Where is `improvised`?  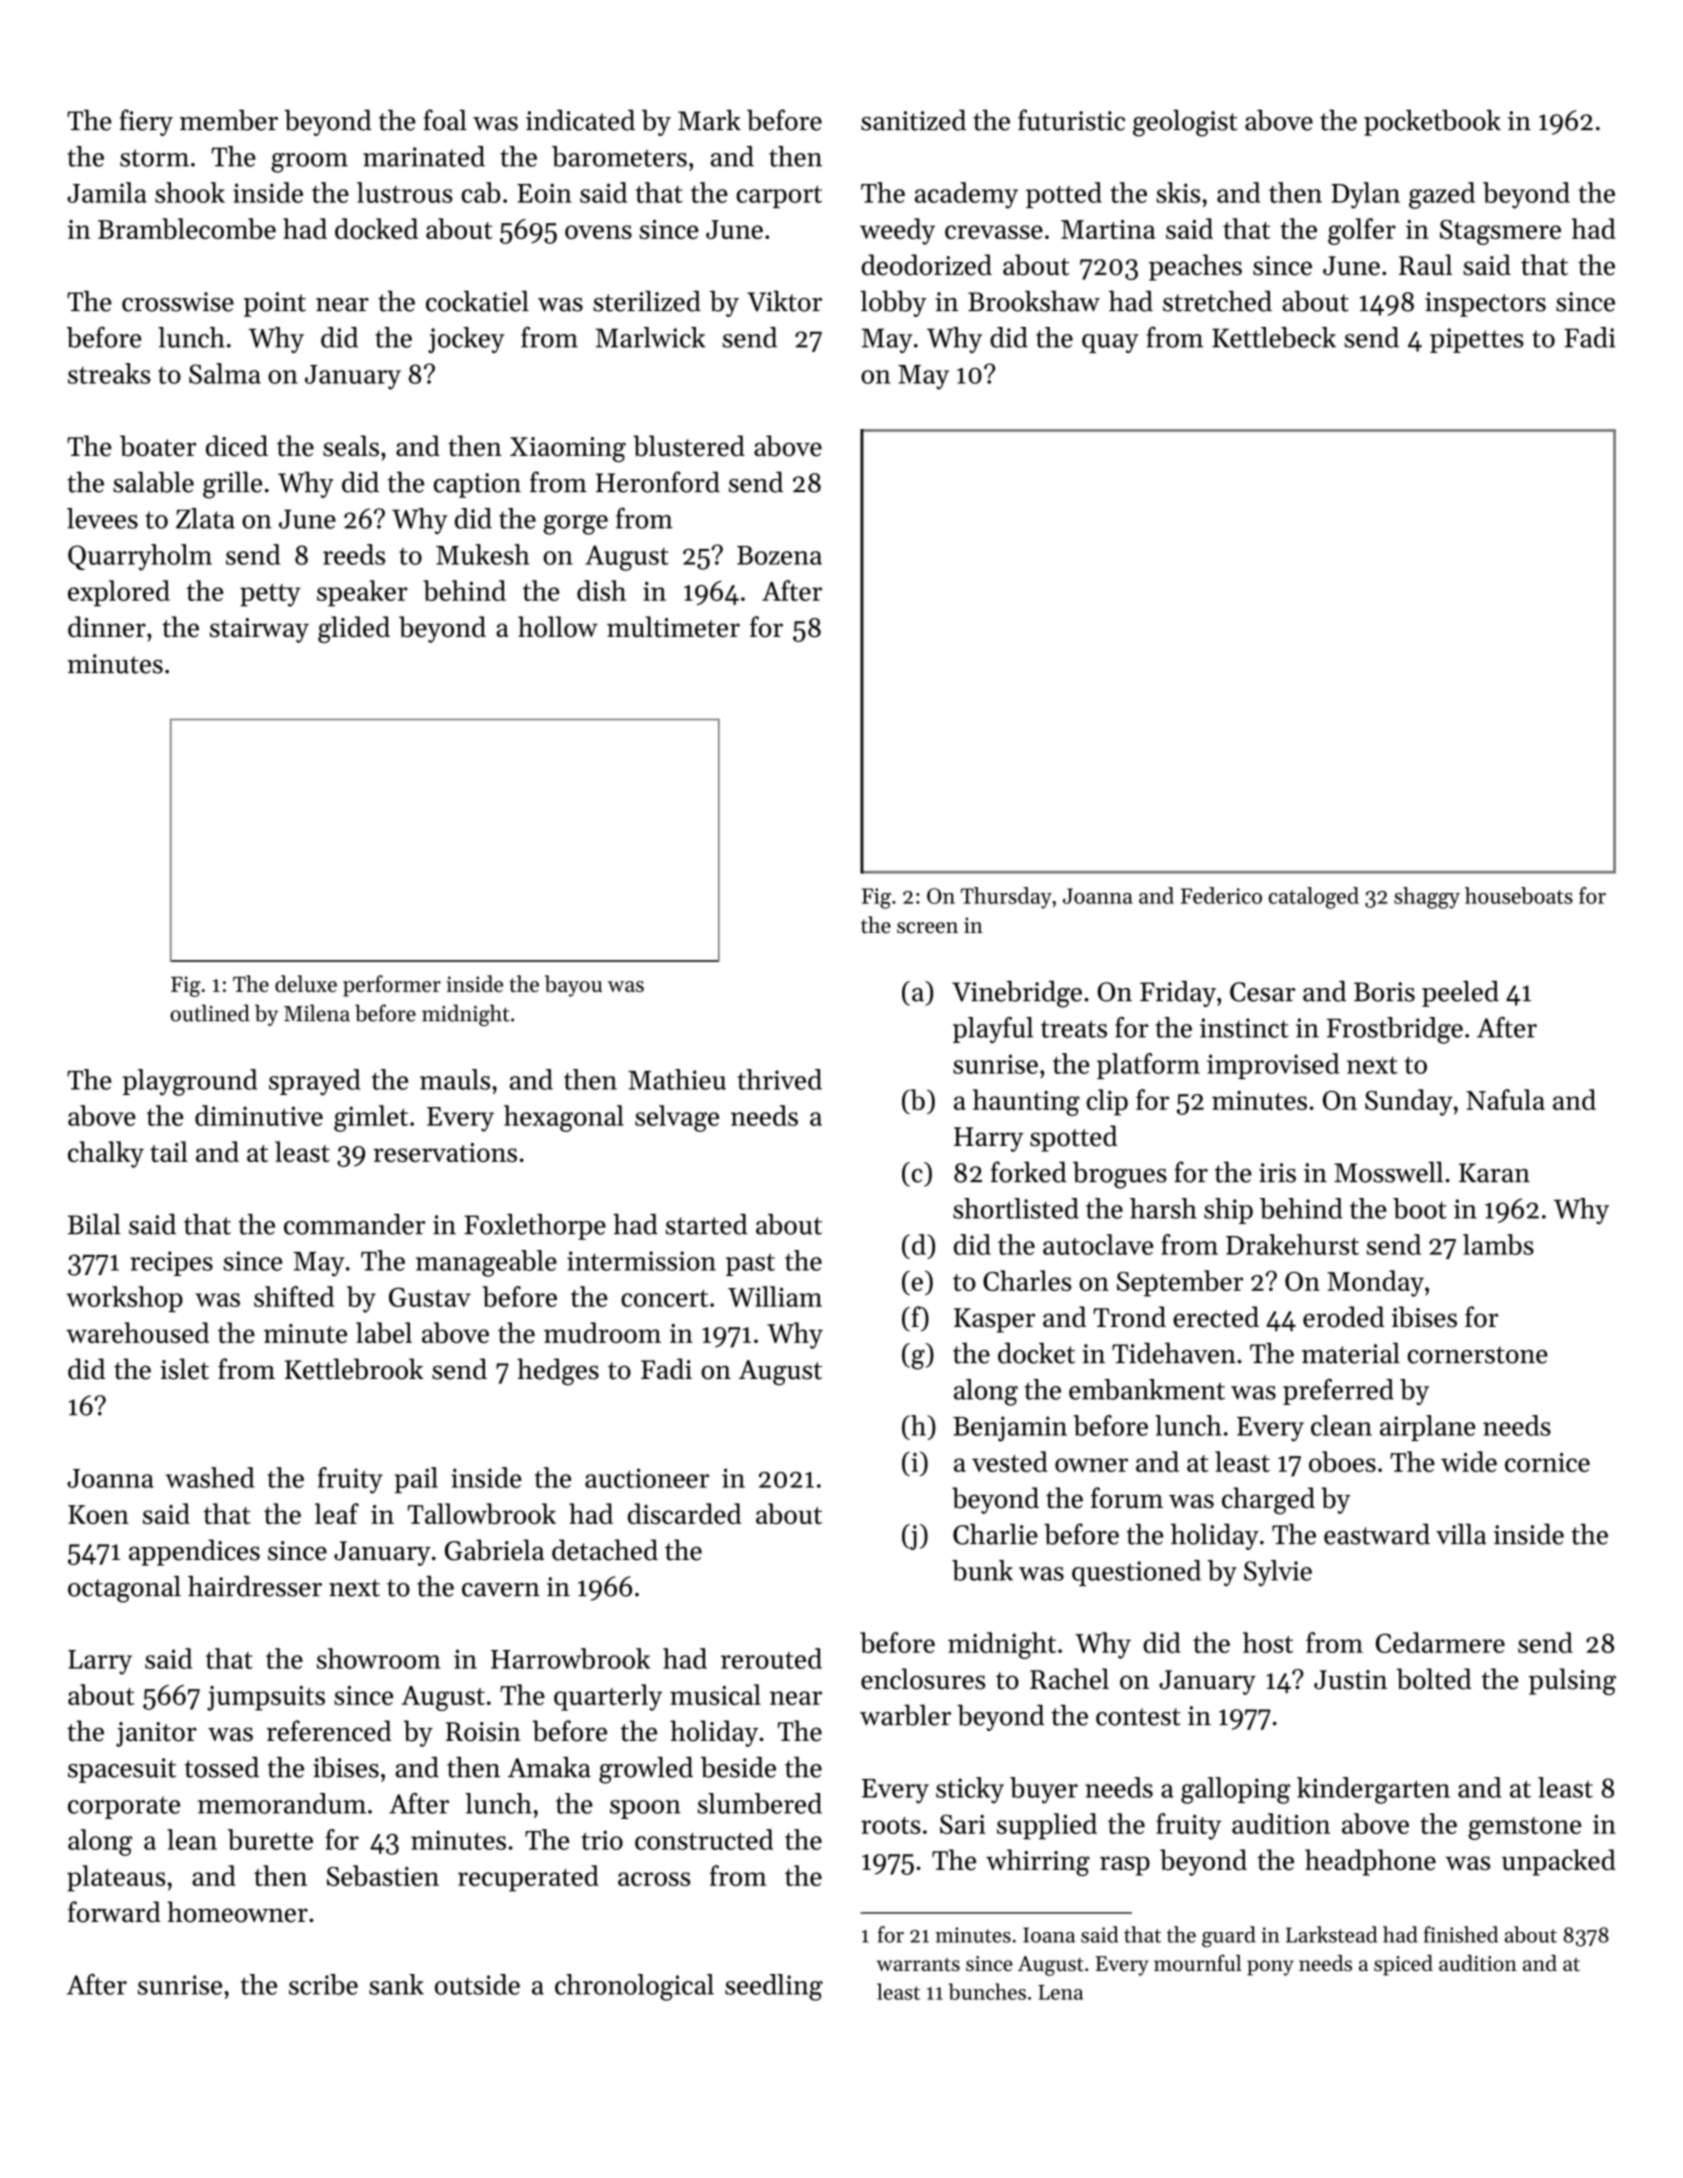
improvised is located at coordinates (1273, 1066).
